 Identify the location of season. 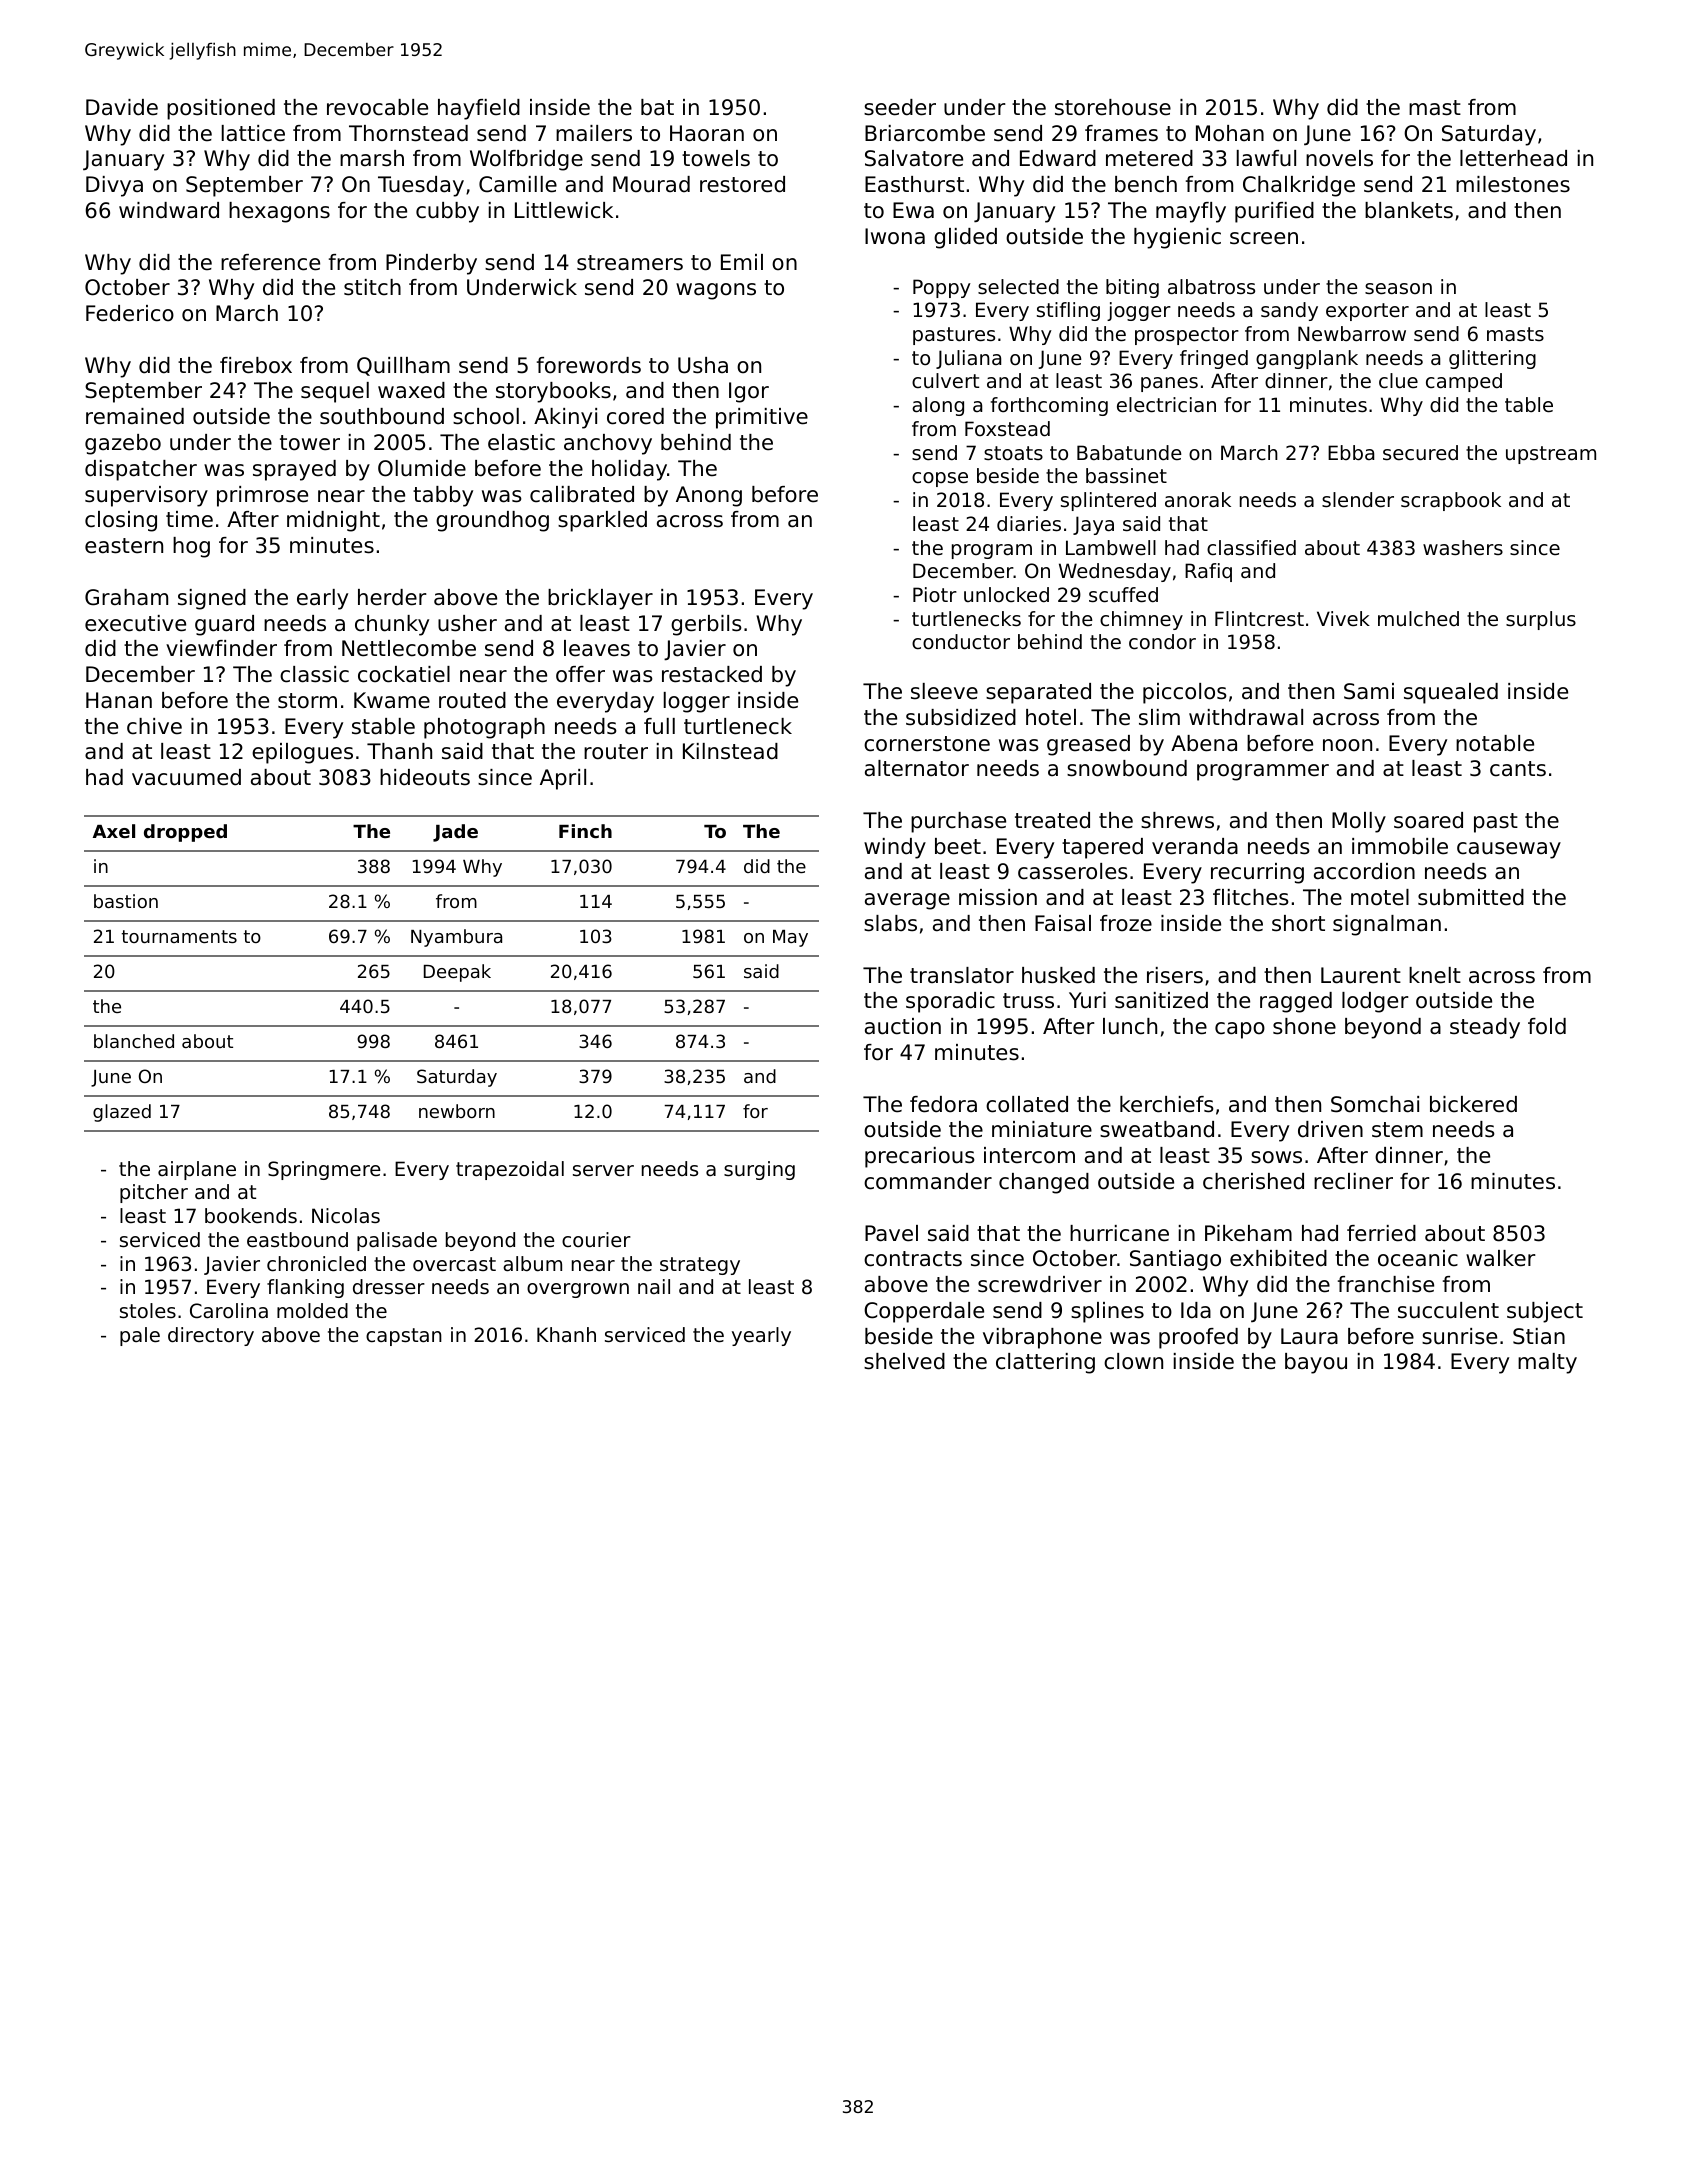
(1398, 289).
